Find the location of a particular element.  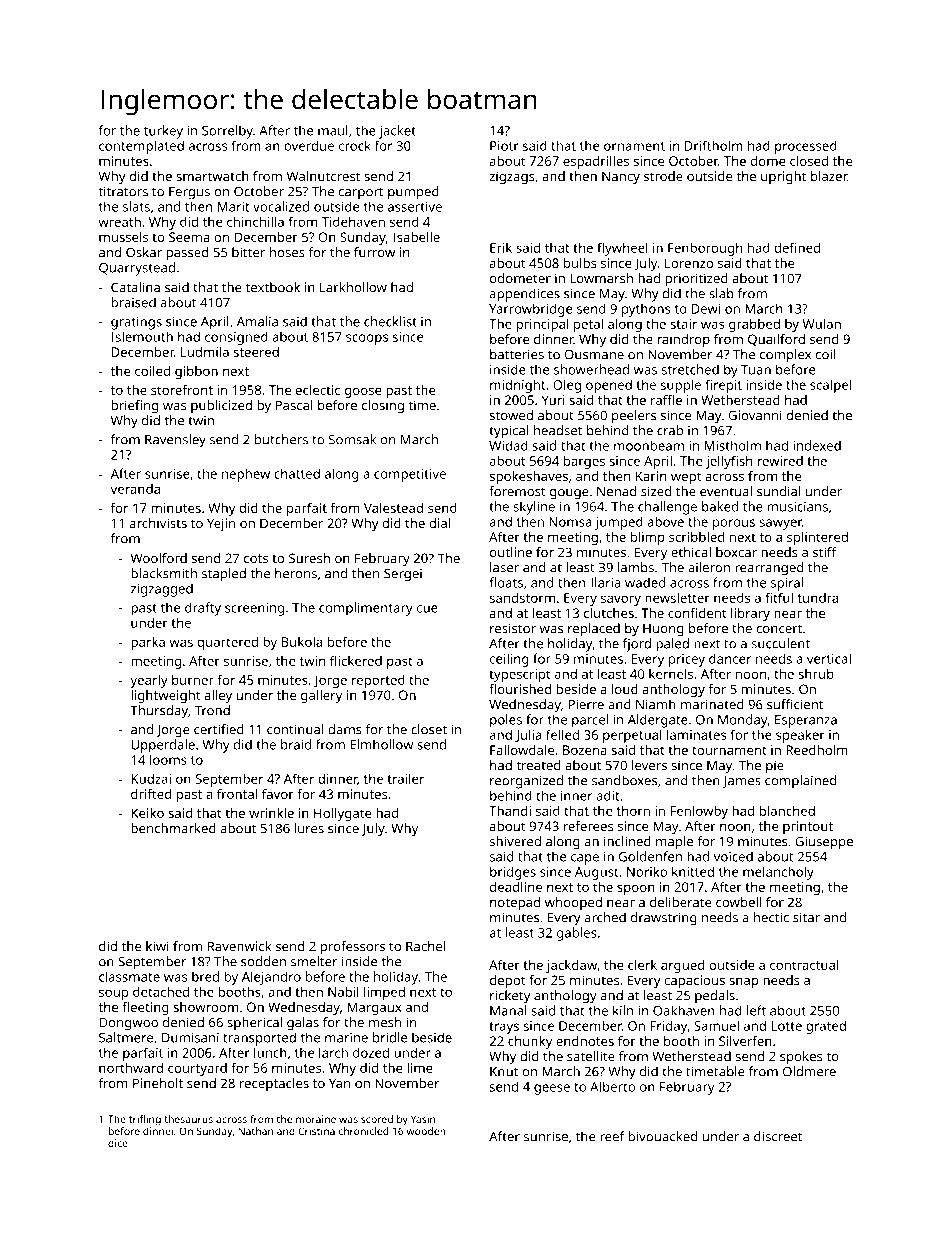

Sergei is located at coordinates (403, 575).
